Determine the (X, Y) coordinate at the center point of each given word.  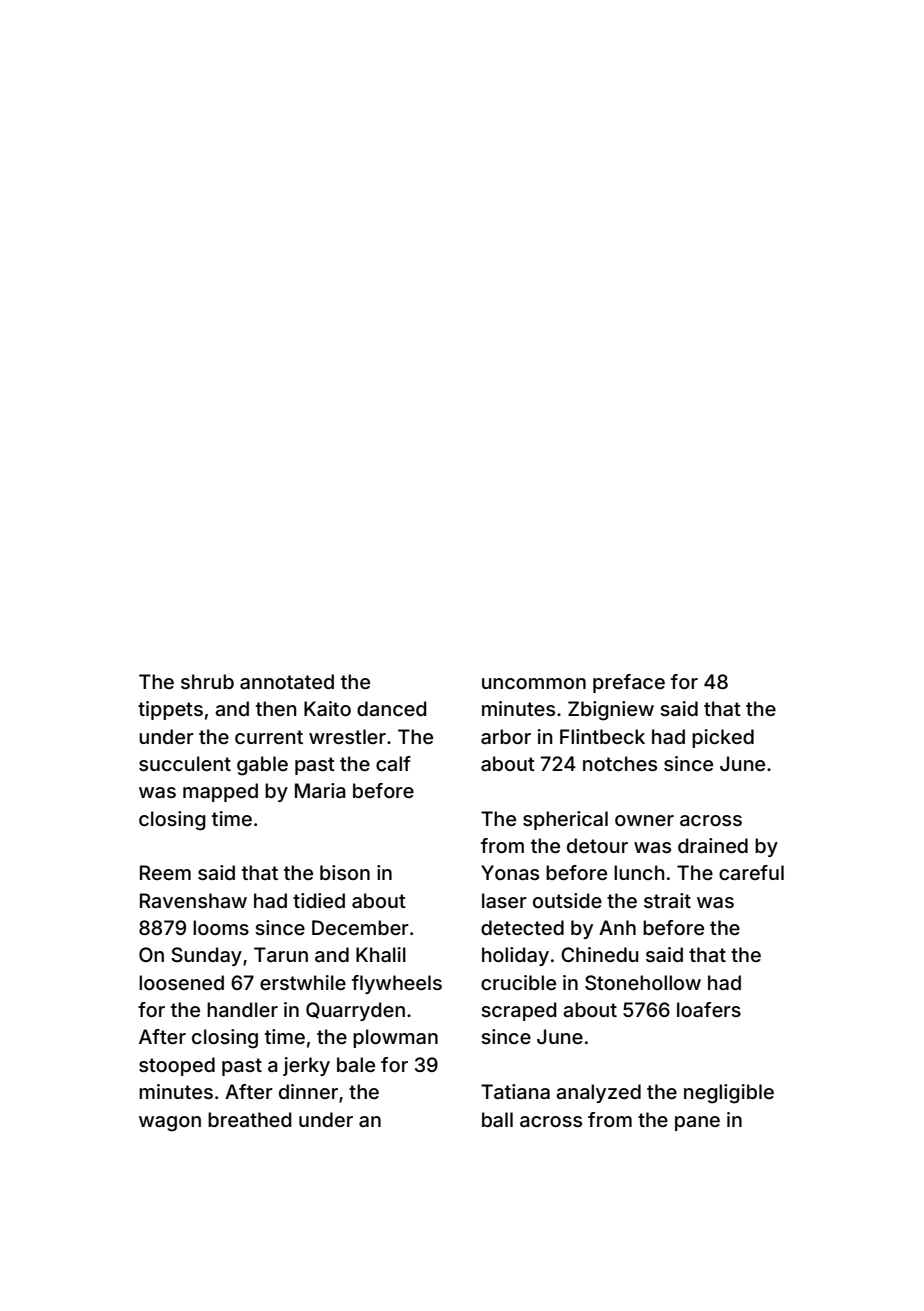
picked (723, 738)
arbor (506, 736)
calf (393, 763)
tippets (170, 710)
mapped (220, 792)
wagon (170, 1124)
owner (644, 820)
